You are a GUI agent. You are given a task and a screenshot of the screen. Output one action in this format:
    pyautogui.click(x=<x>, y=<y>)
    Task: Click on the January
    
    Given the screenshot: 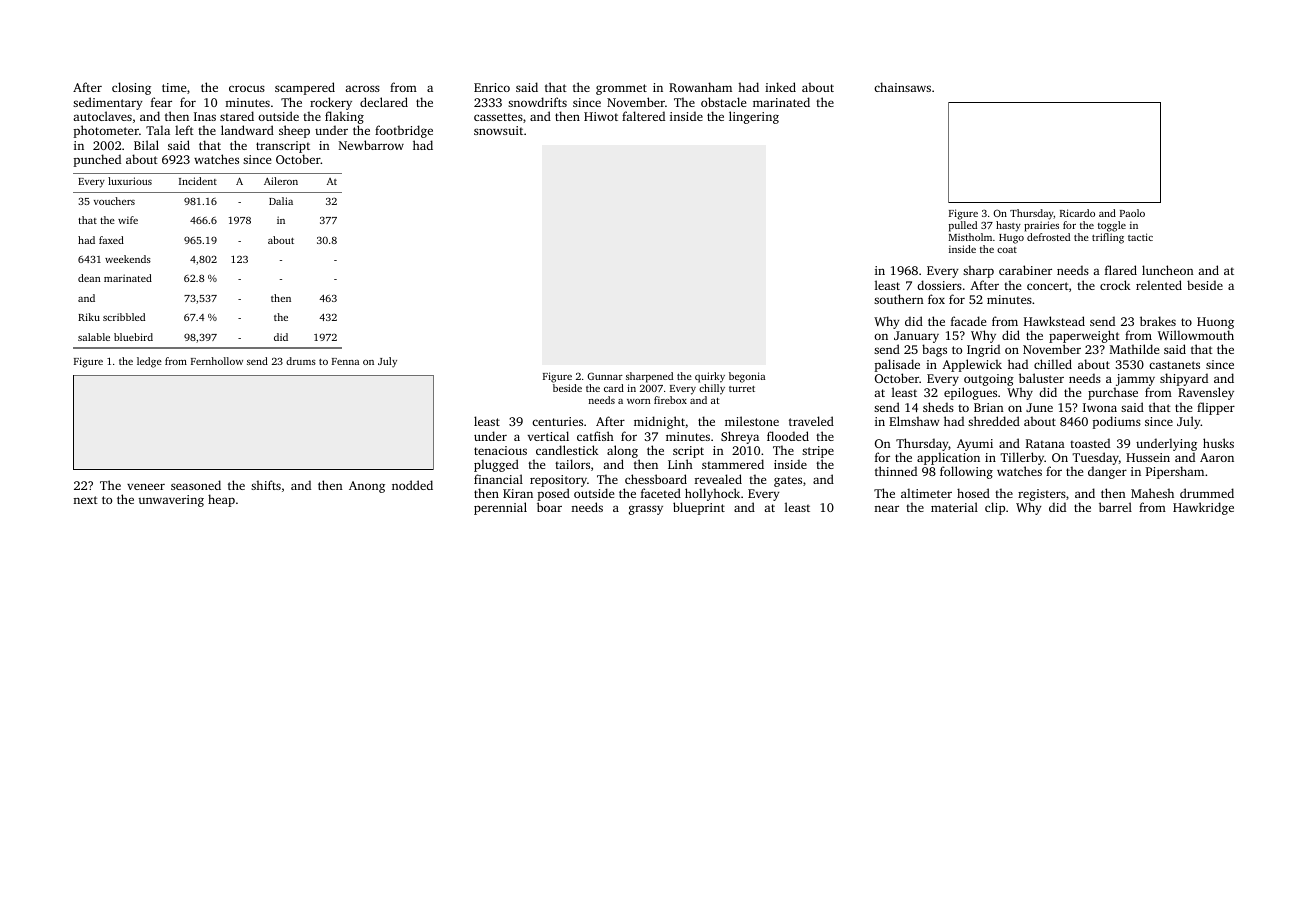 What is the action you would take?
    pyautogui.click(x=916, y=337)
